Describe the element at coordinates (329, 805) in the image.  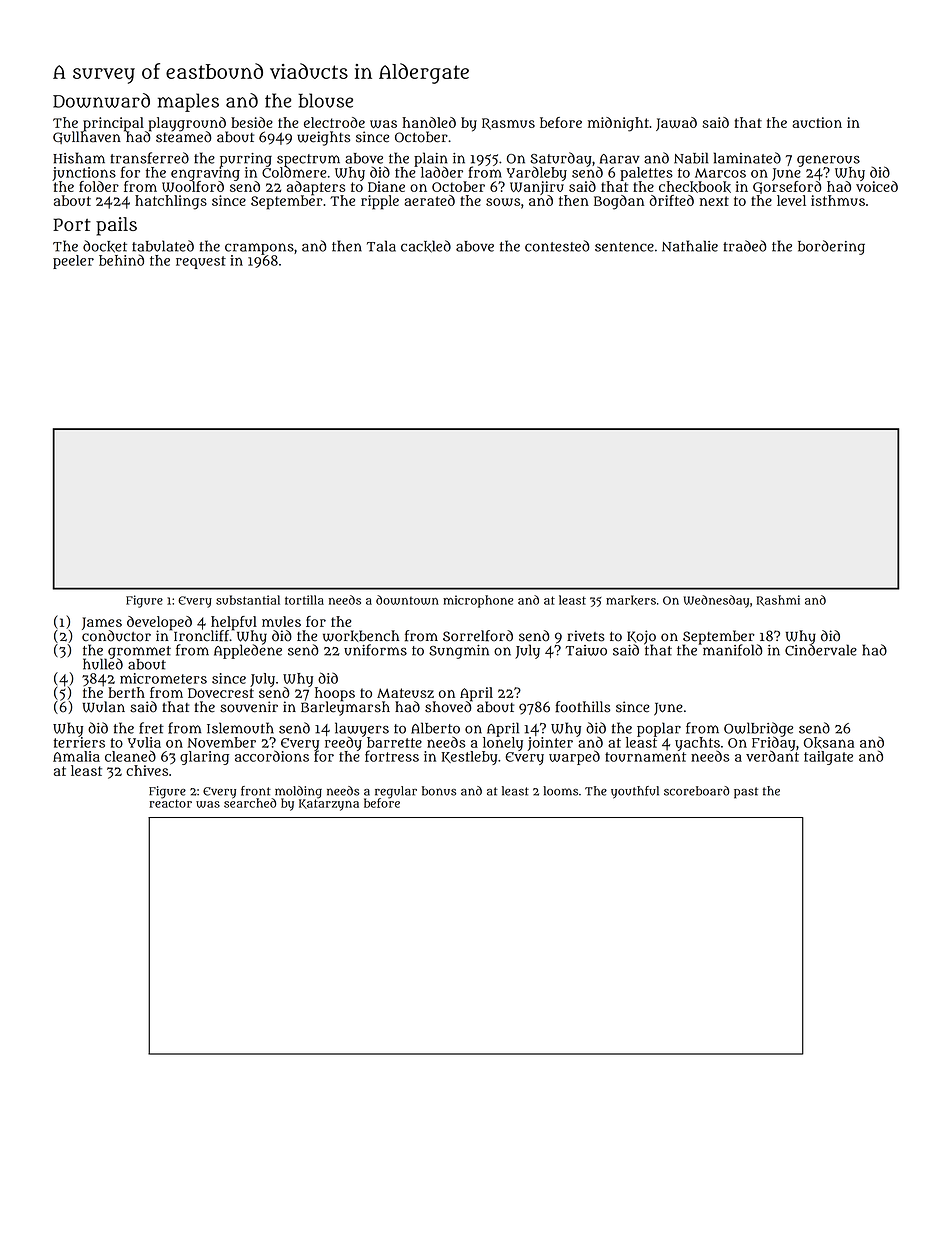
I see `Katarzyna` at that location.
